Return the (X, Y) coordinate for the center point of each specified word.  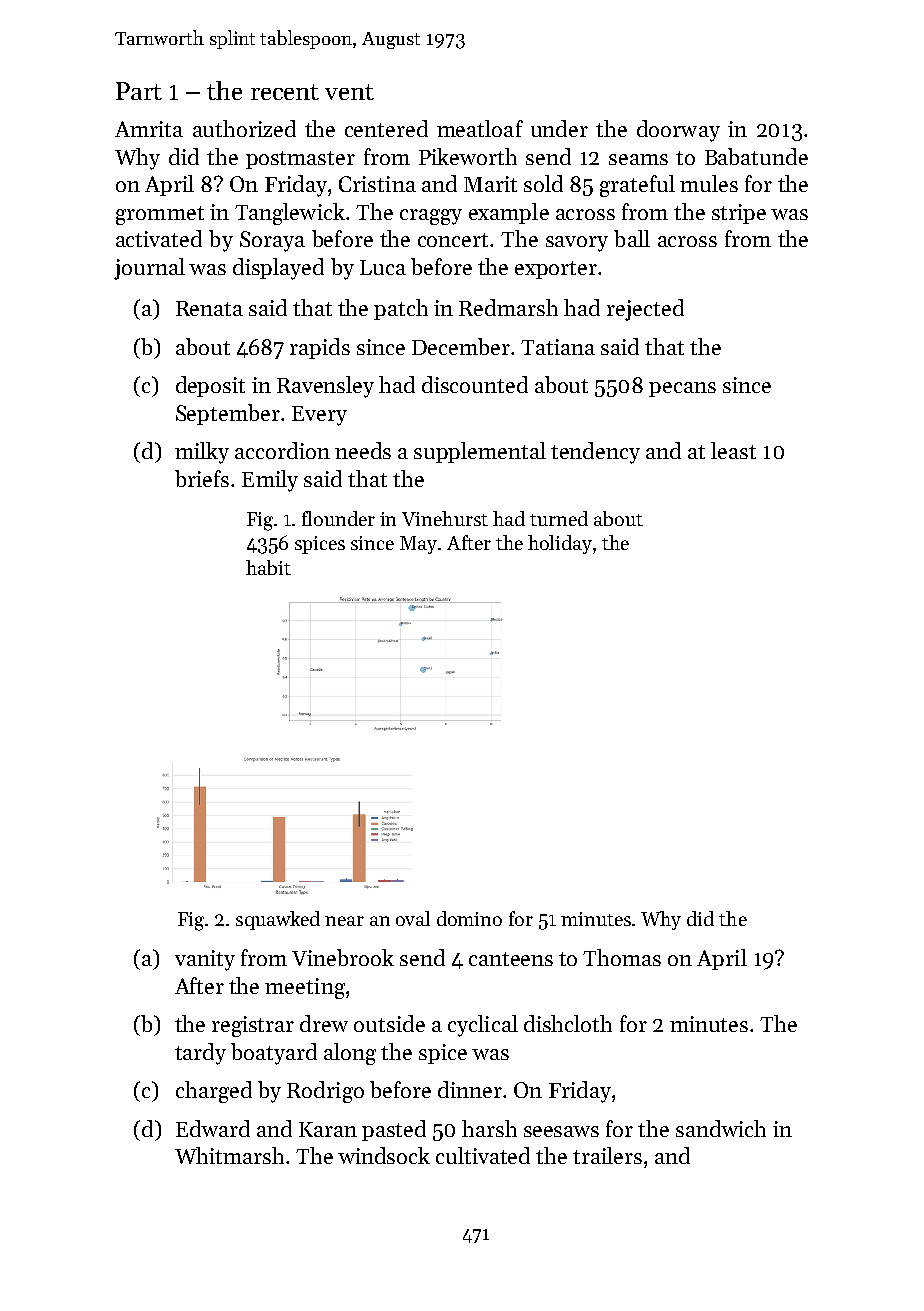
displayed (278, 269)
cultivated (483, 1155)
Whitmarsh (229, 1155)
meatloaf (480, 128)
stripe (739, 214)
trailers (607, 1155)
